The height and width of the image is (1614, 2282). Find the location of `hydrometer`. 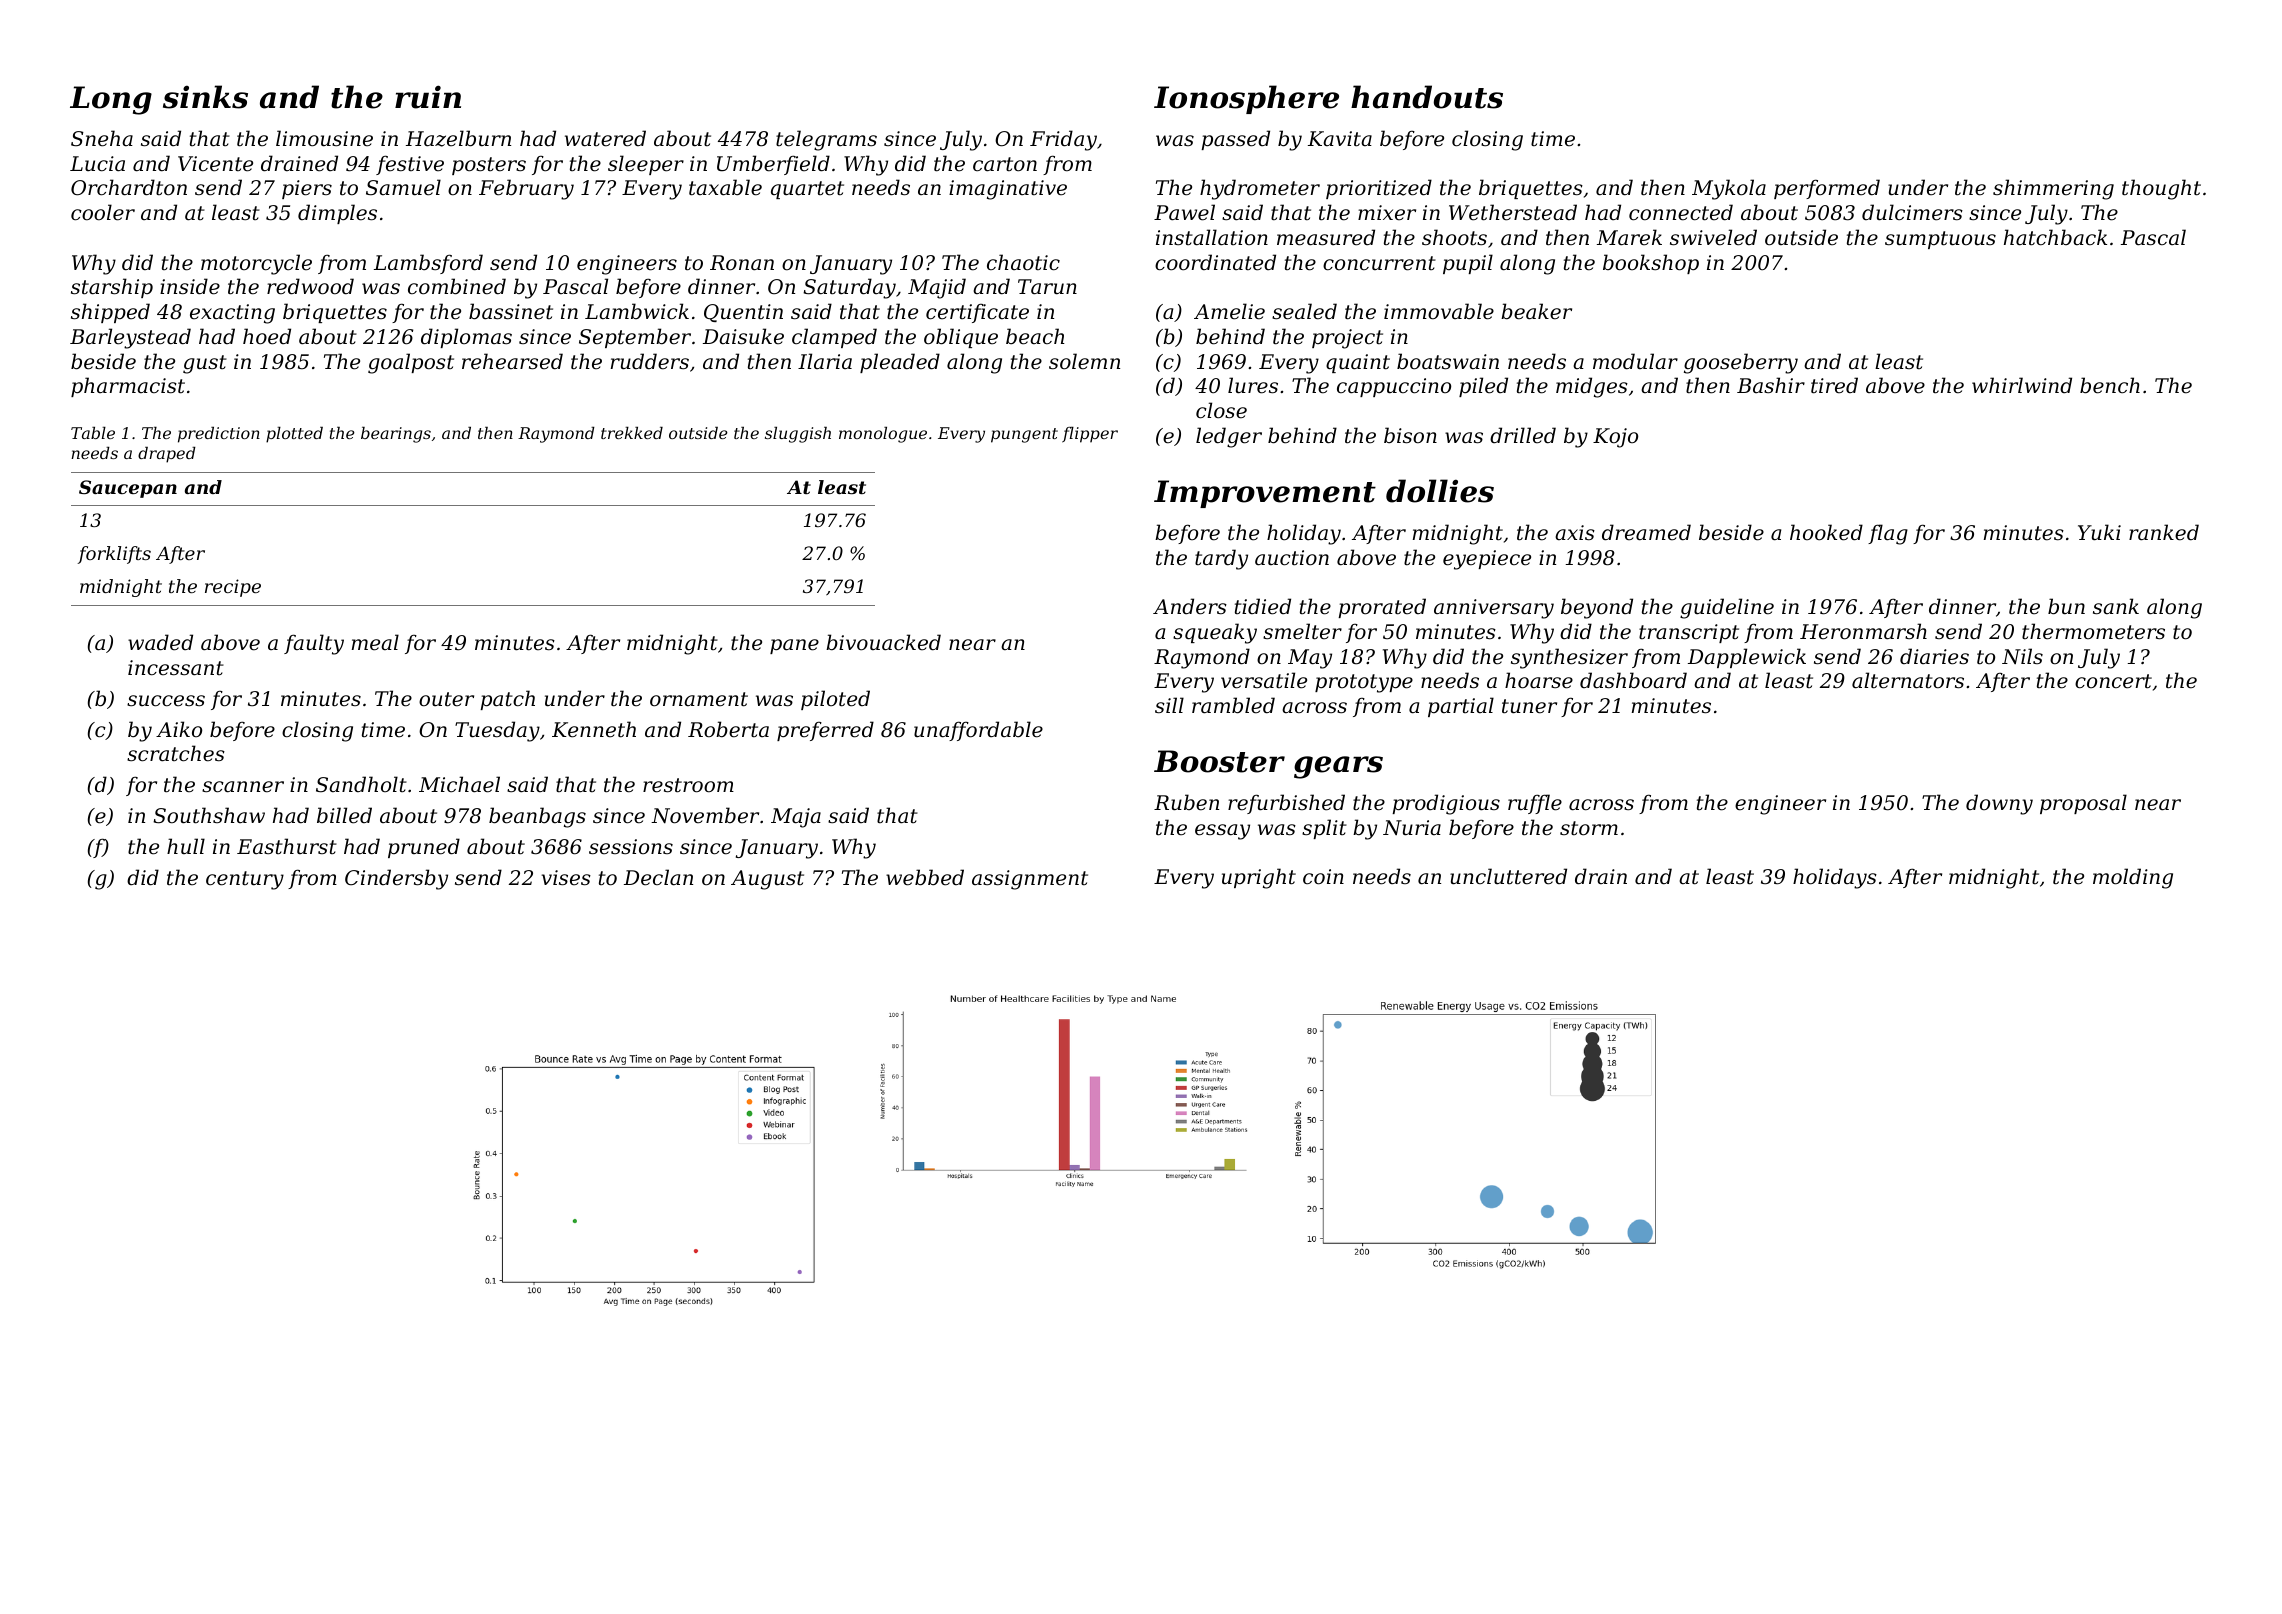

hydrometer is located at coordinates (1260, 189).
